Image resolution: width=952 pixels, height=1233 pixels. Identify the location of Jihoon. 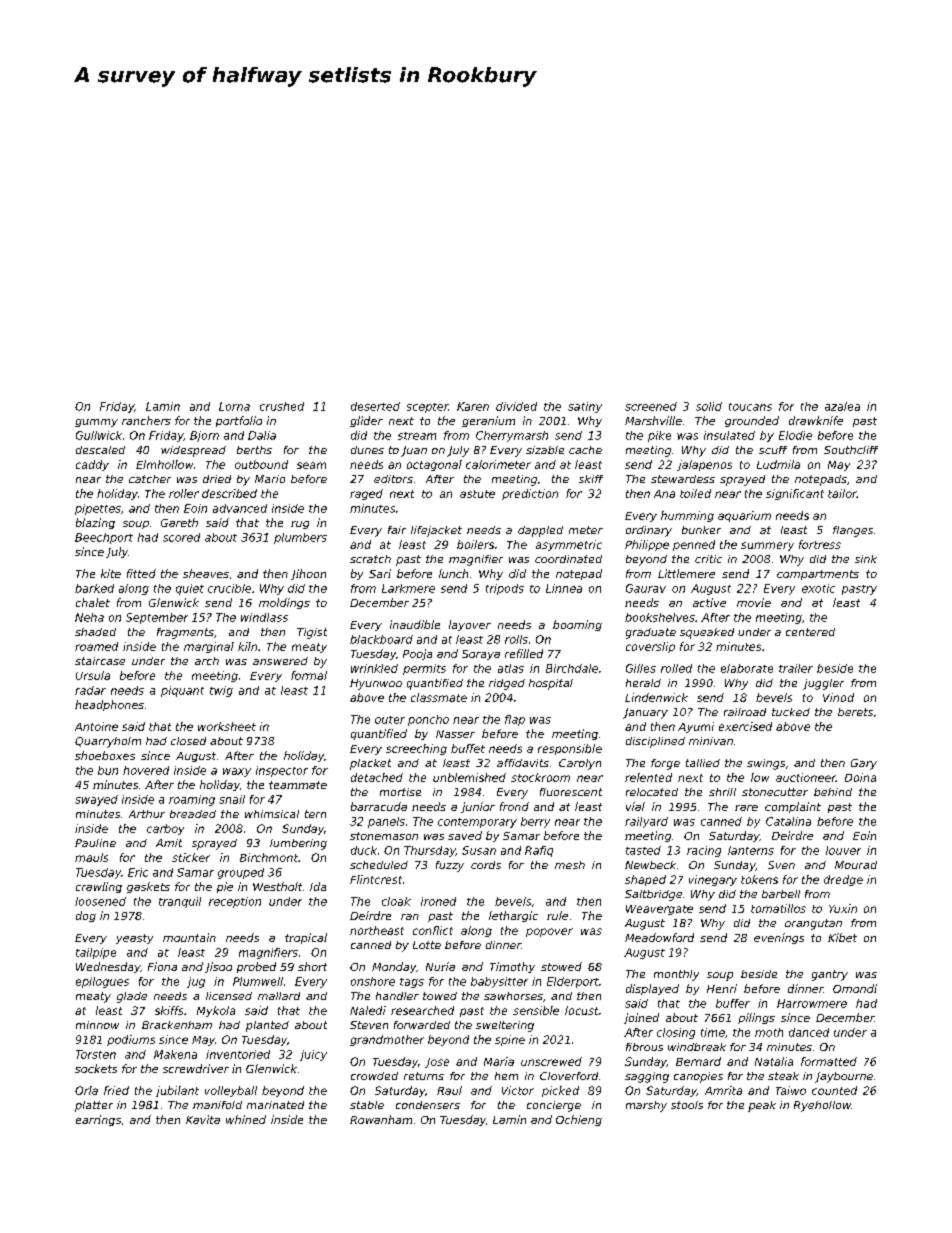
(308, 574).
